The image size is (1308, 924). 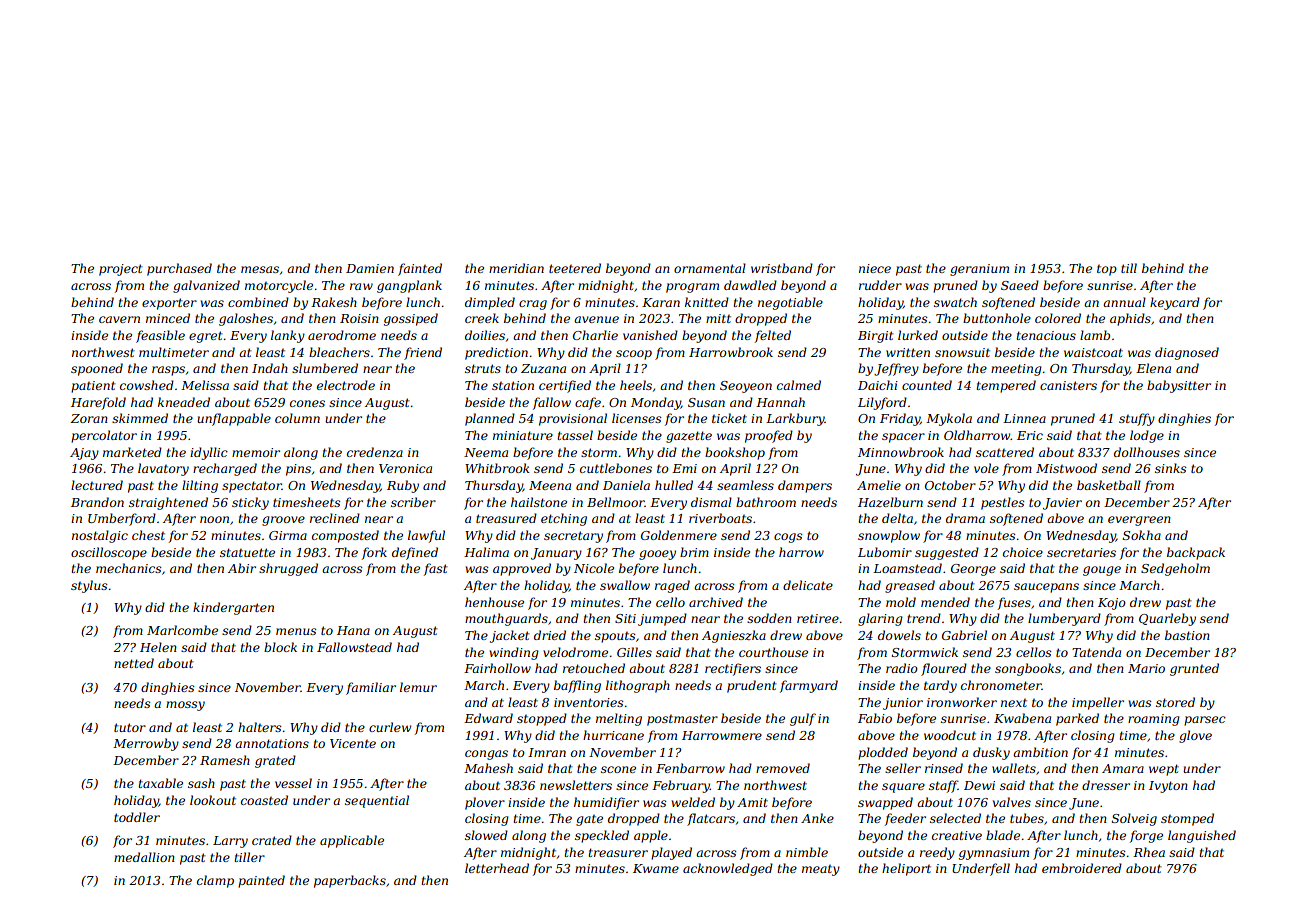 I want to click on coasted, so click(x=264, y=800).
